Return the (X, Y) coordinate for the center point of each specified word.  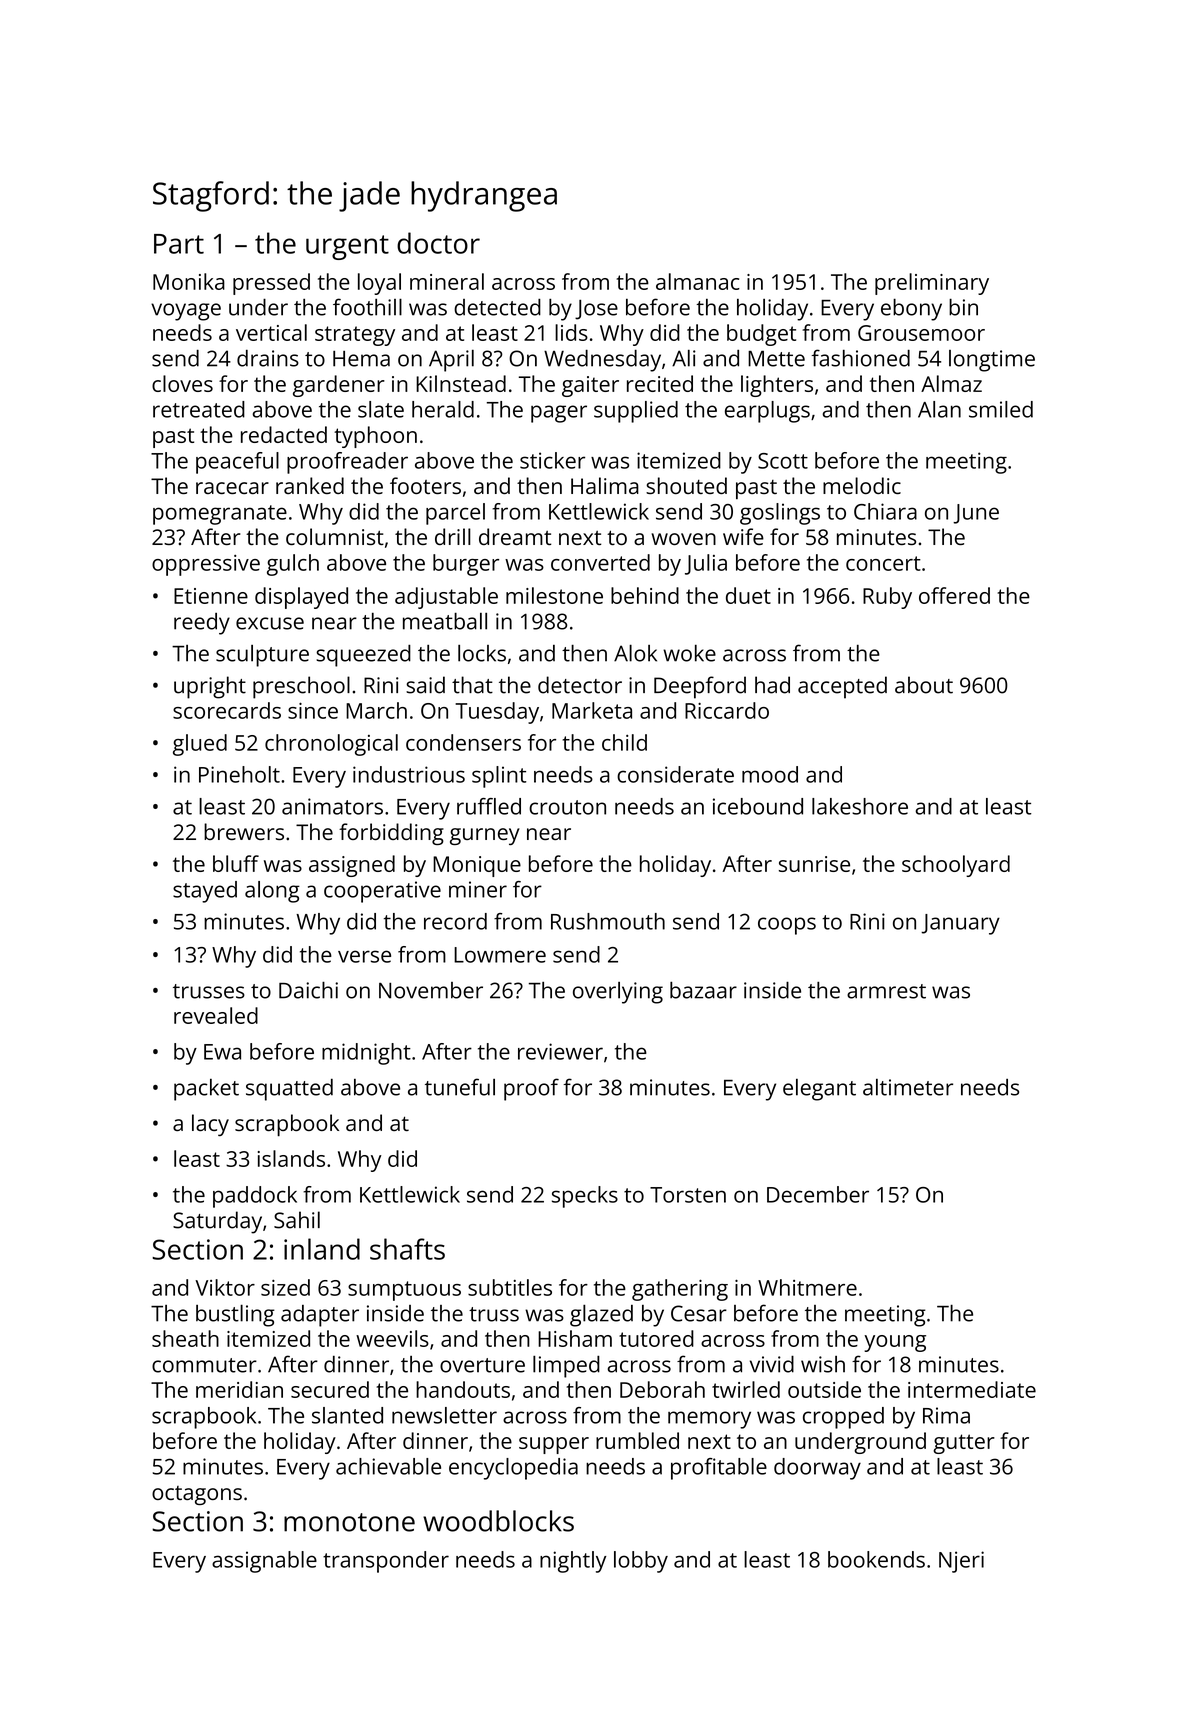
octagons (197, 1495)
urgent (347, 247)
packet (206, 1090)
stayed (205, 892)
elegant (819, 1090)
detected (497, 307)
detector (580, 685)
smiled (1001, 409)
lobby (641, 1562)
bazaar (703, 990)
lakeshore (860, 806)
